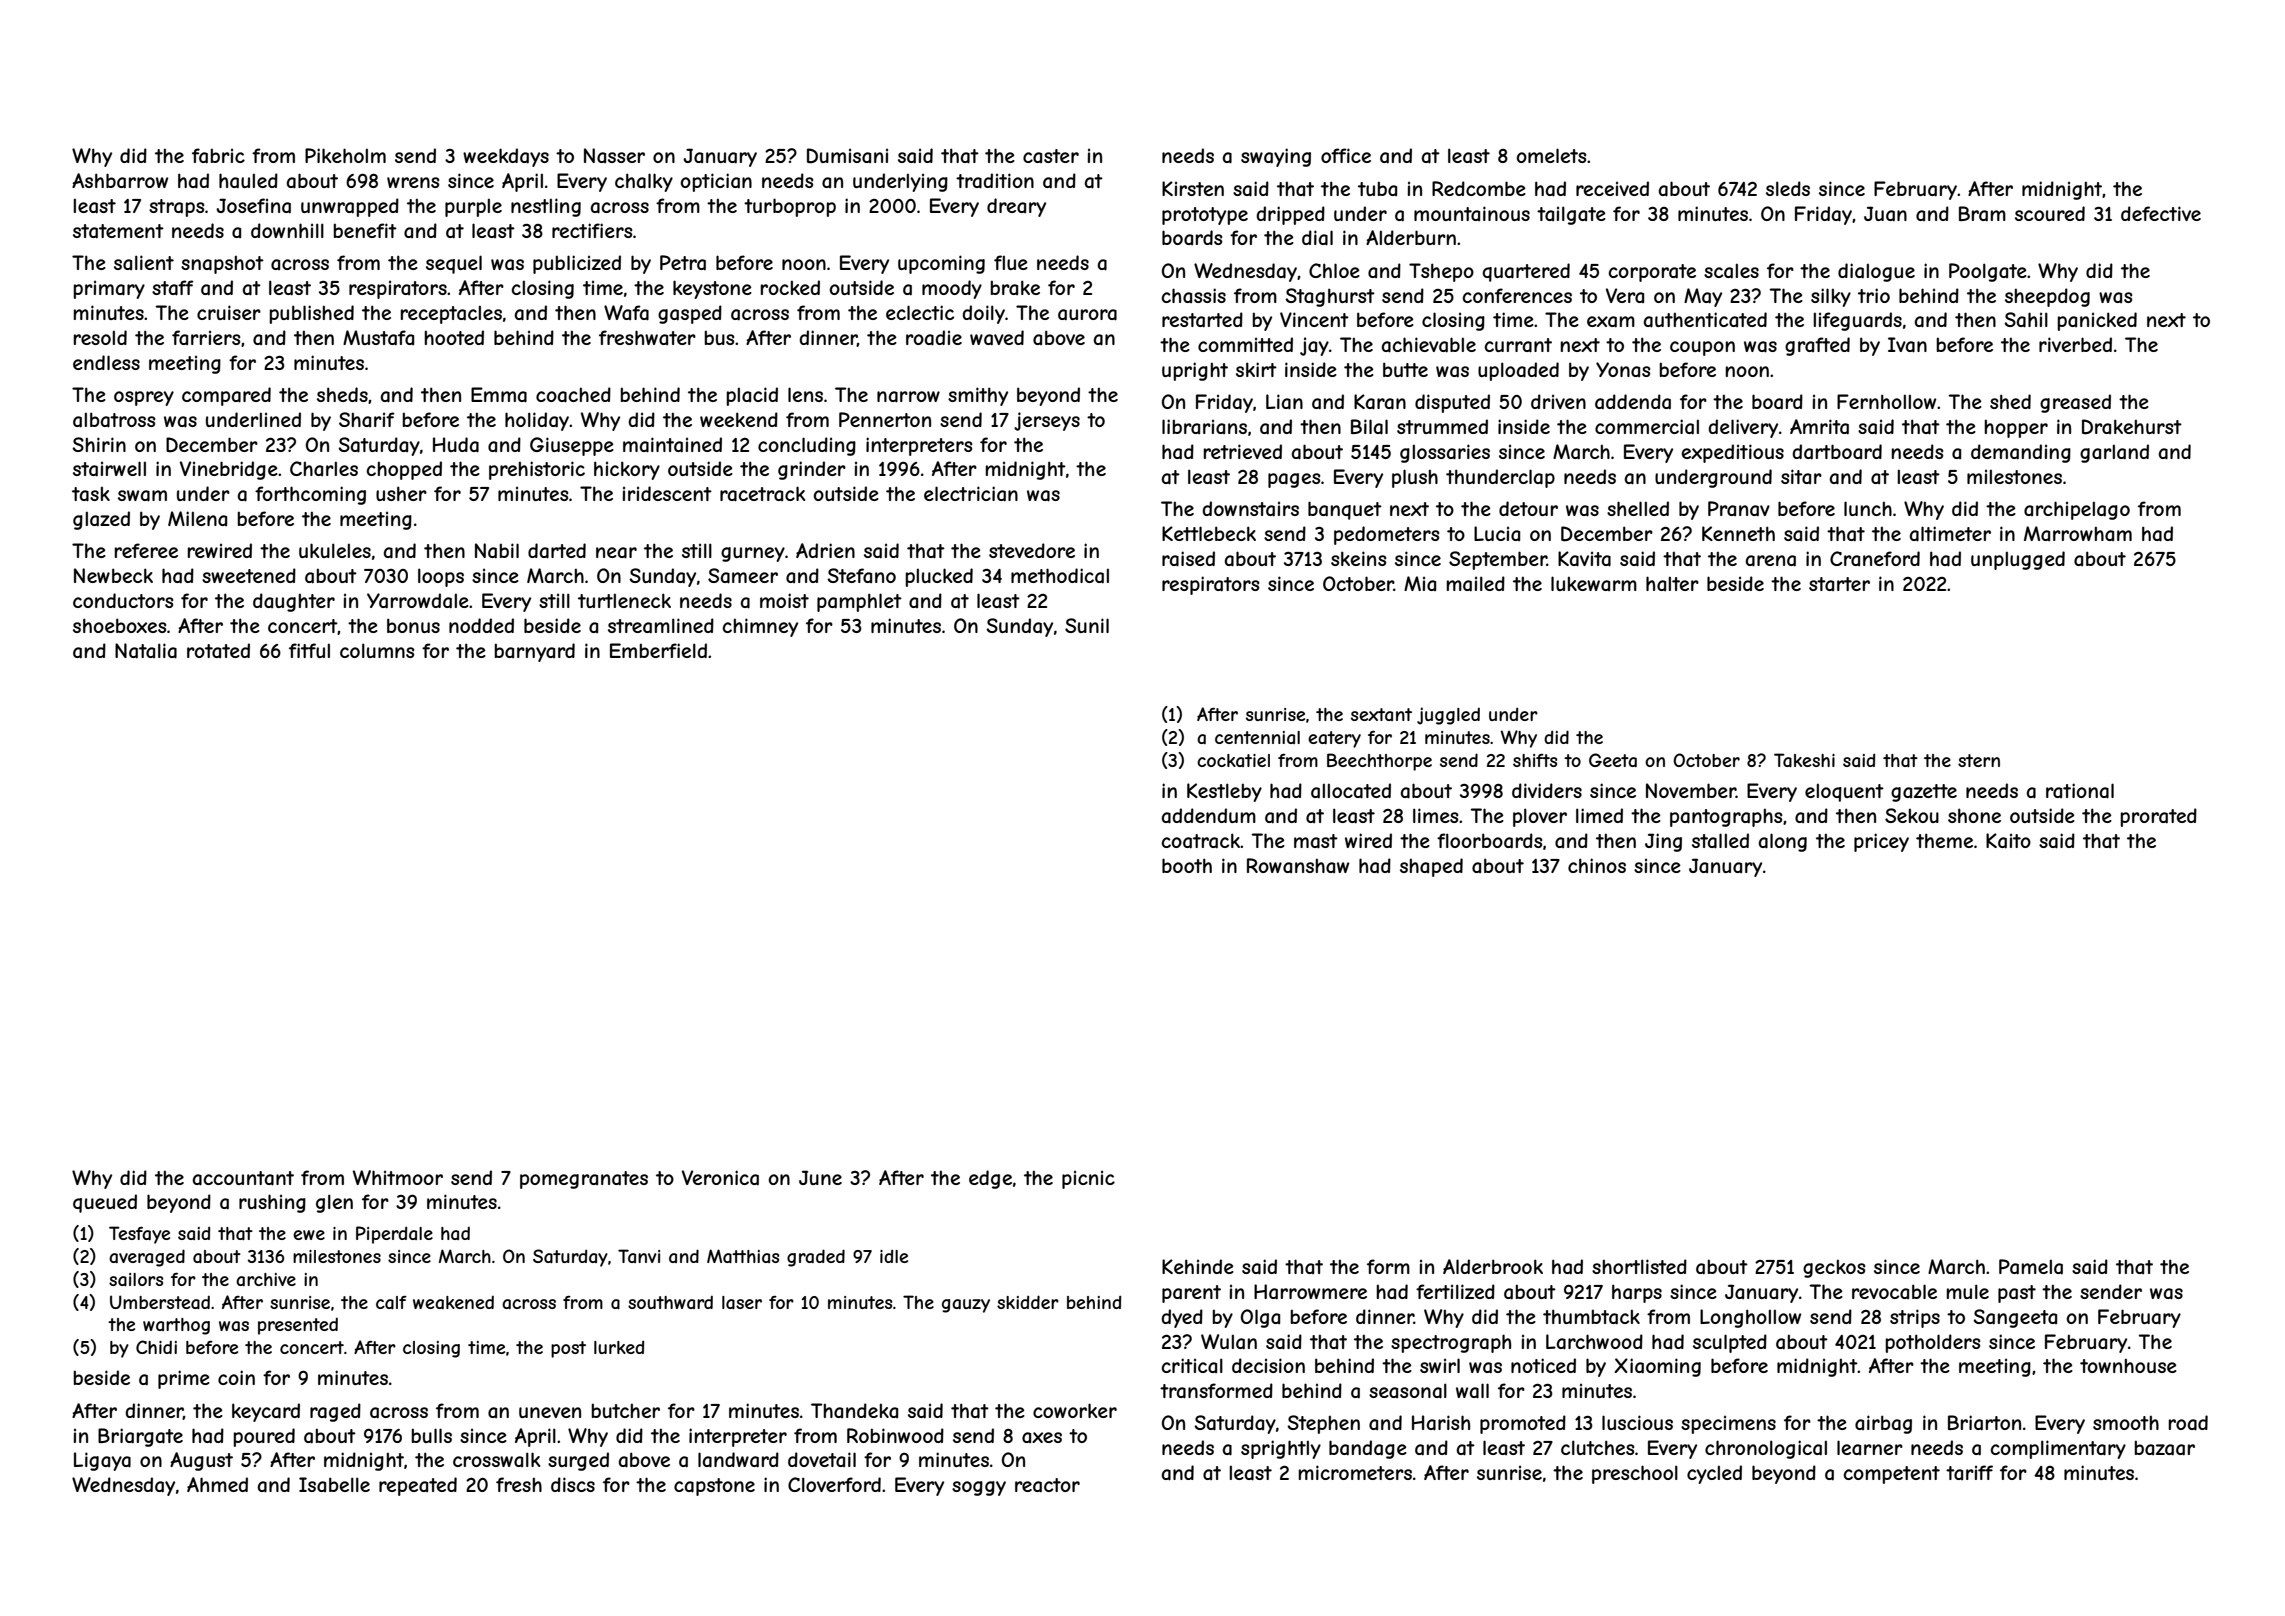 The width and height of the image is (2285, 1616). Describe the element at coordinates (100, 337) in the image. I see `resold` at that location.
